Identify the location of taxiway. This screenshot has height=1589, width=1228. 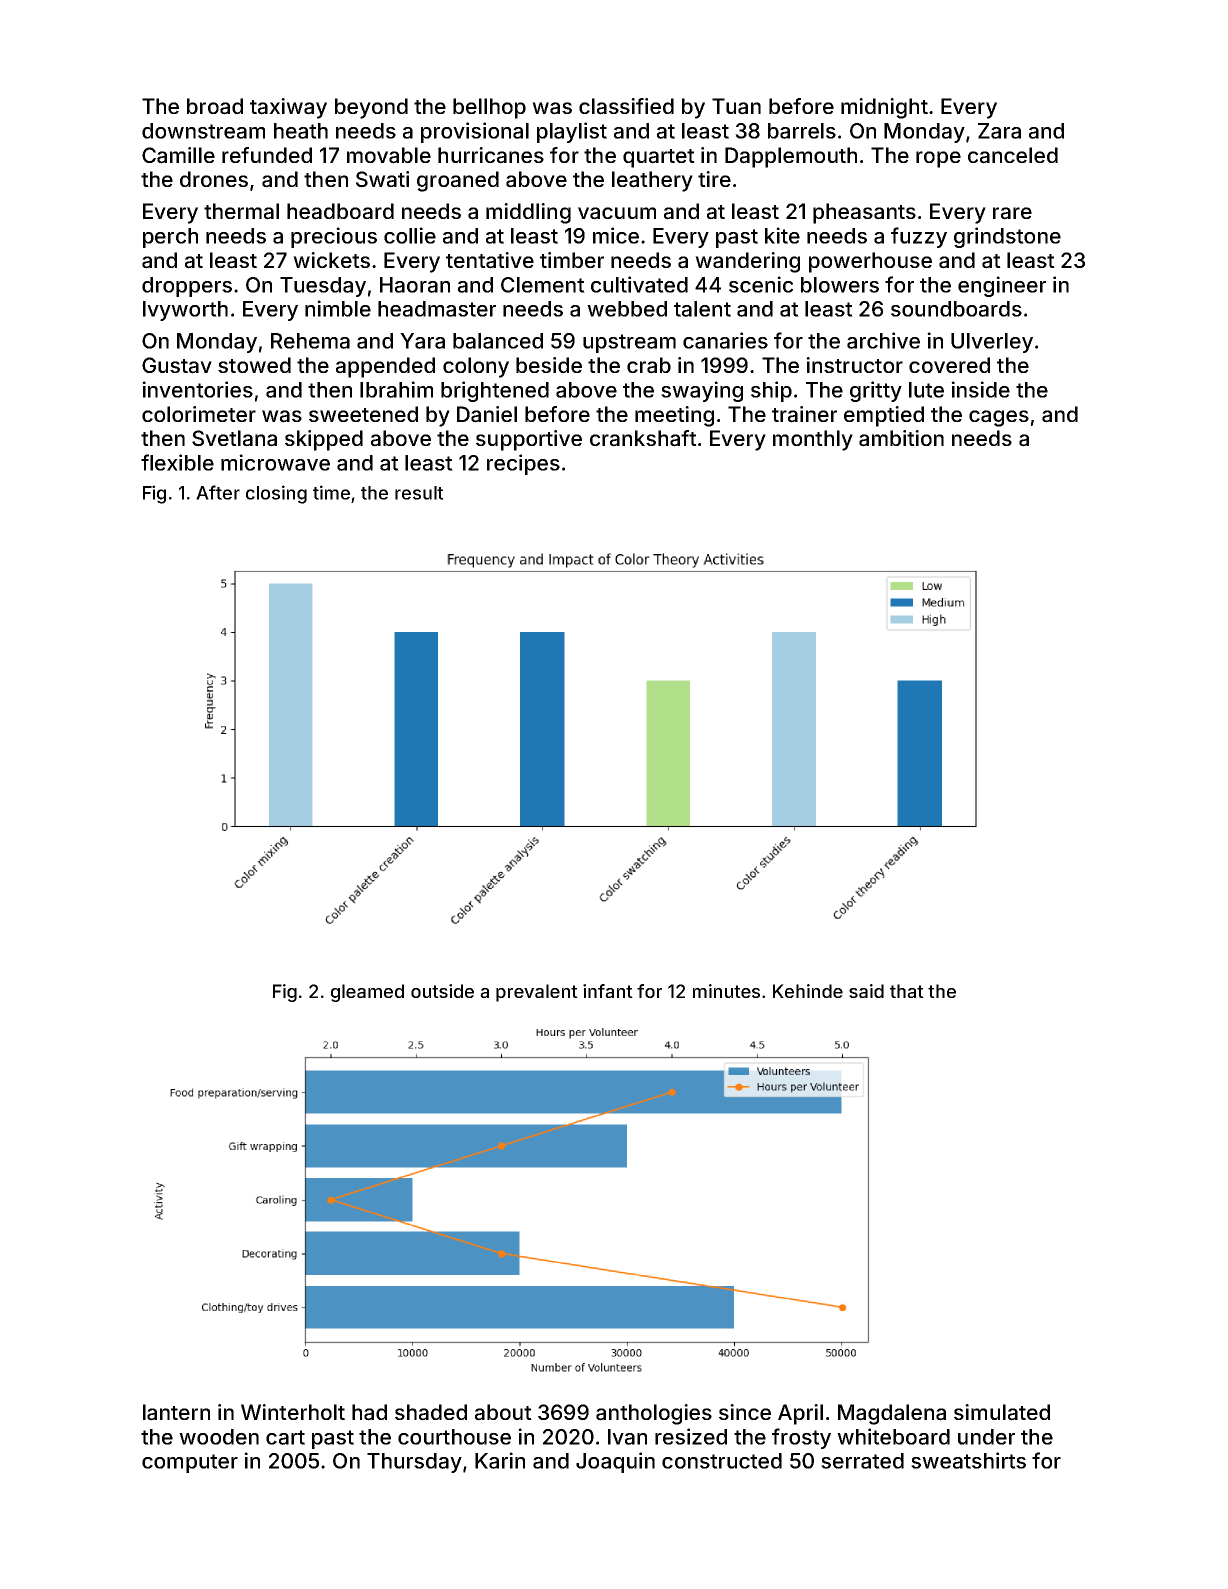
(288, 108).
